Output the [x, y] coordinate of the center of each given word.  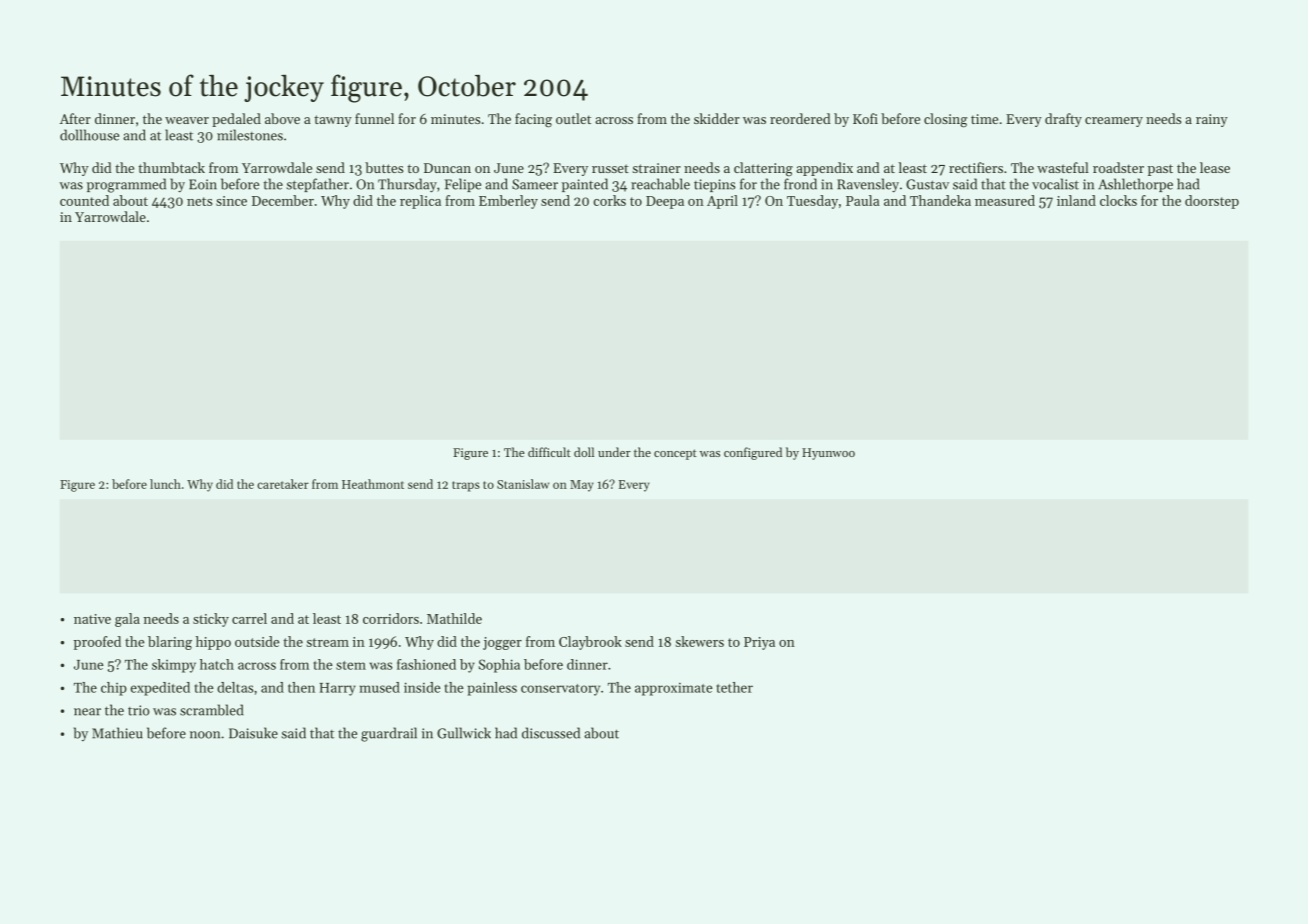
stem [351, 665]
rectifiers [976, 167]
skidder [717, 118]
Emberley [508, 202]
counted [84, 200]
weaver [187, 120]
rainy [1212, 120]
